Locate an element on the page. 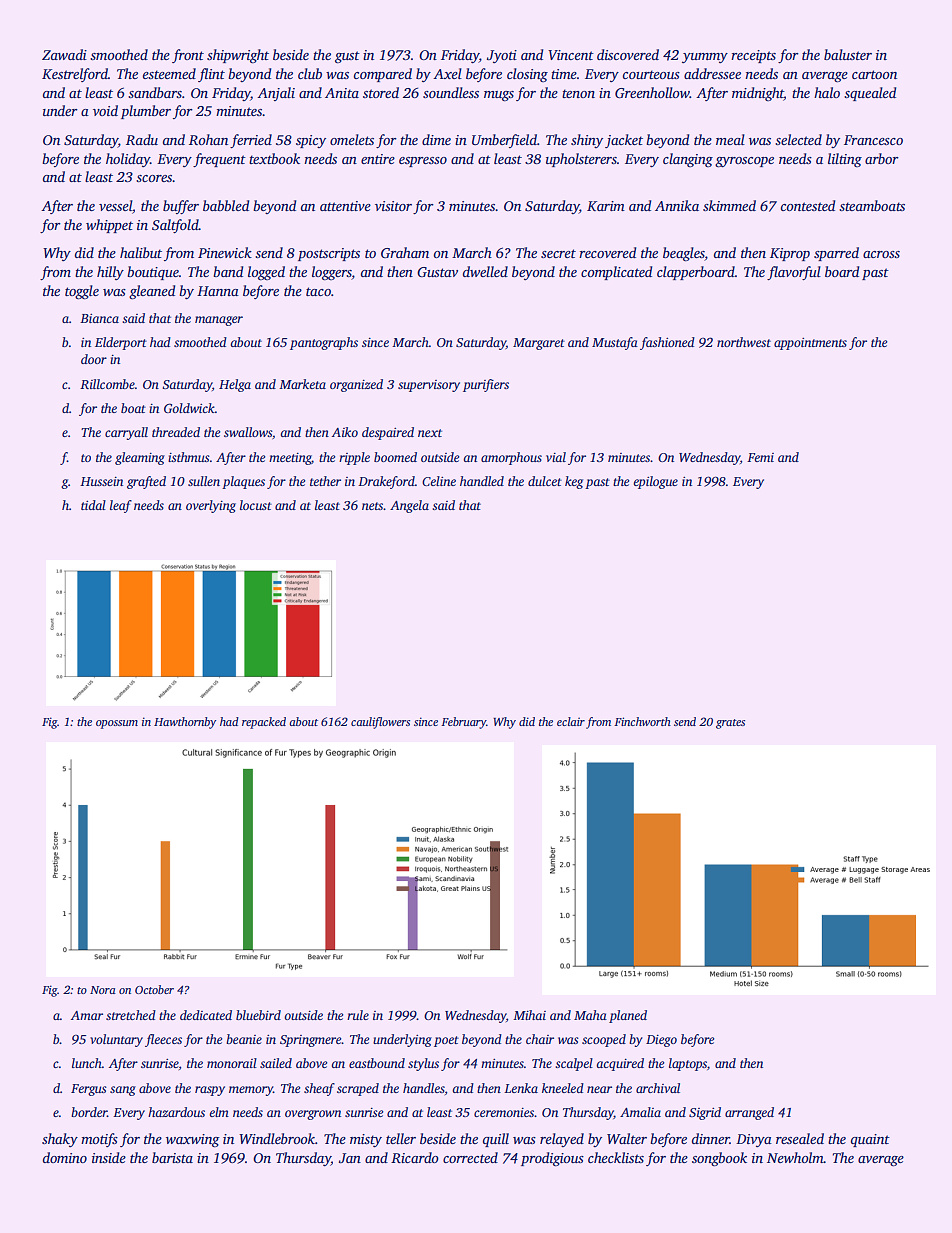 The height and width of the document is (1233, 952). keg is located at coordinates (574, 482).
